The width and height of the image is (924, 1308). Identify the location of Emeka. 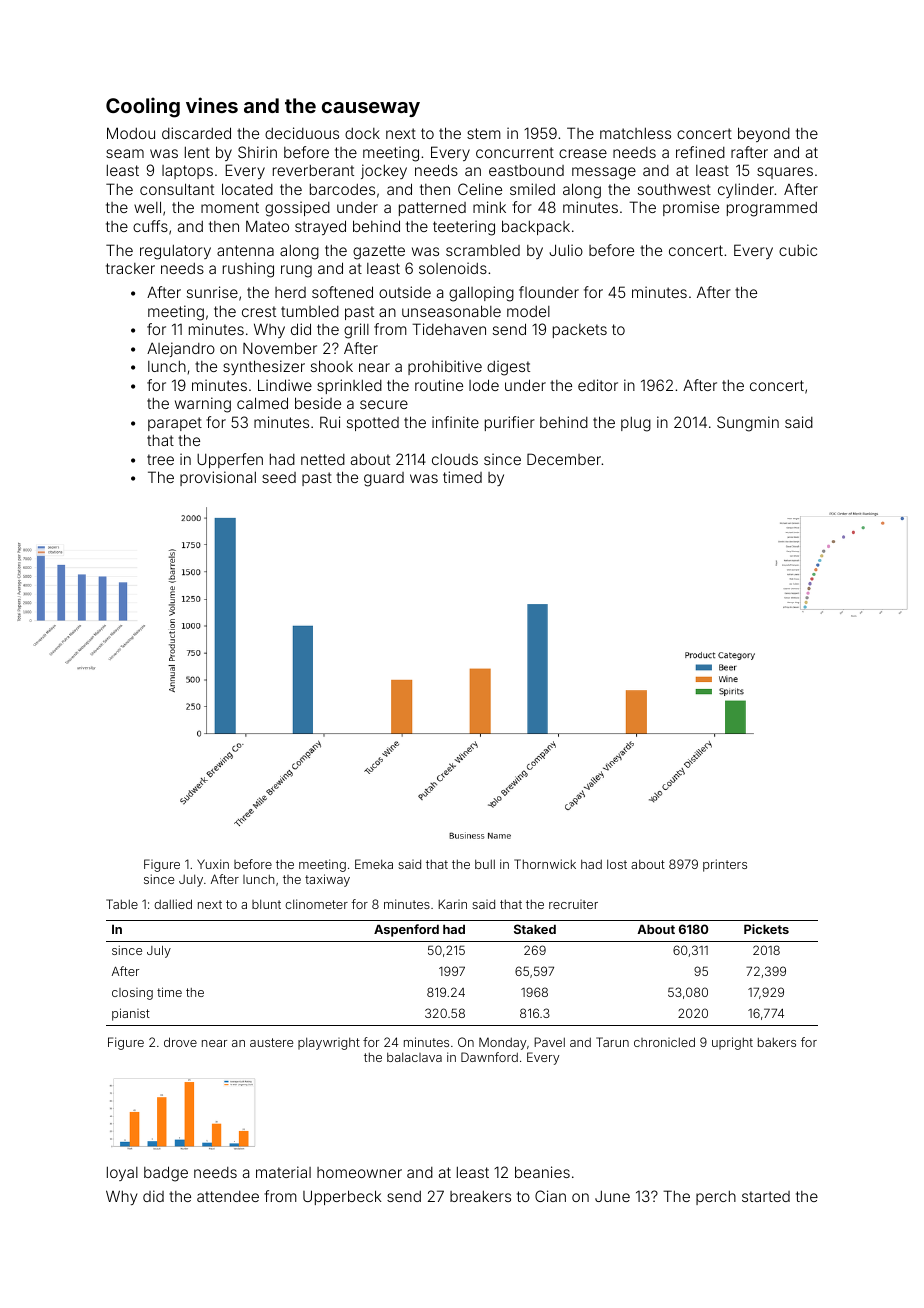
(374, 864).
